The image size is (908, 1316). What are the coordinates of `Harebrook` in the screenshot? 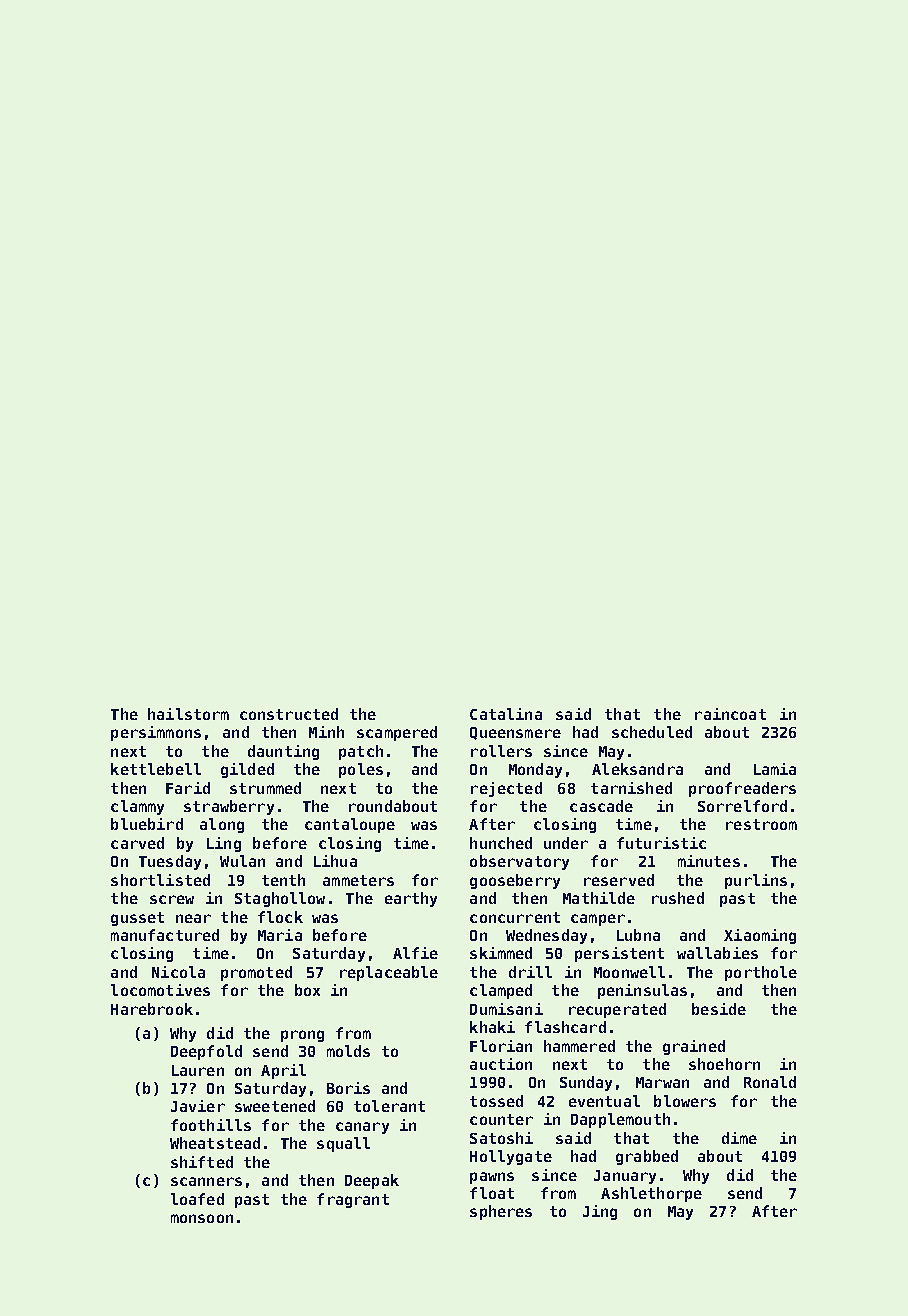 It's located at (152, 1009).
